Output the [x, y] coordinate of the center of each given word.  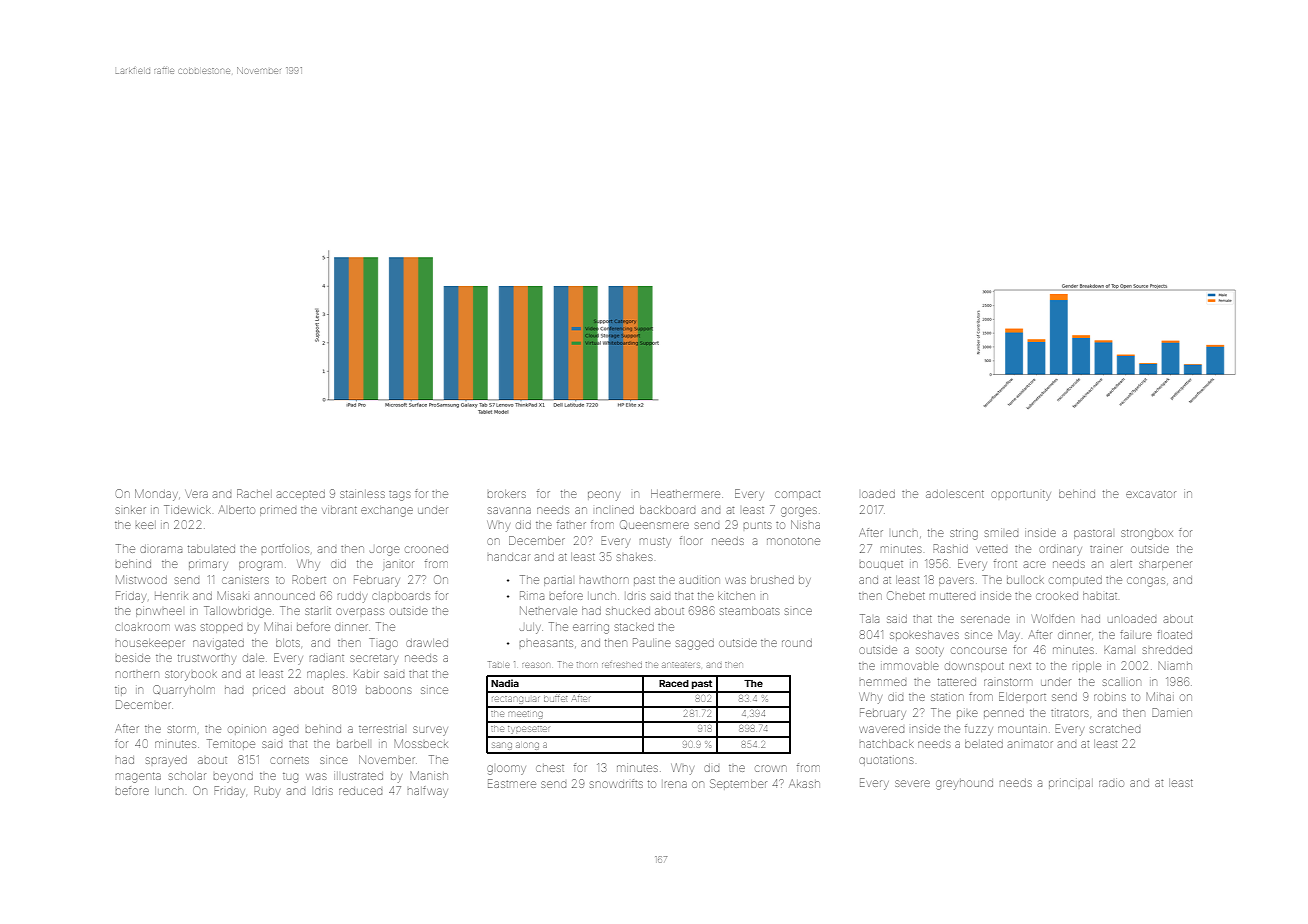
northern [137, 674]
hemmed [883, 682]
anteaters [681, 665]
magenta [138, 777]
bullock [1025, 580]
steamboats [750, 611]
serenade [985, 619]
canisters [245, 580]
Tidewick [187, 509]
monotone [793, 541]
